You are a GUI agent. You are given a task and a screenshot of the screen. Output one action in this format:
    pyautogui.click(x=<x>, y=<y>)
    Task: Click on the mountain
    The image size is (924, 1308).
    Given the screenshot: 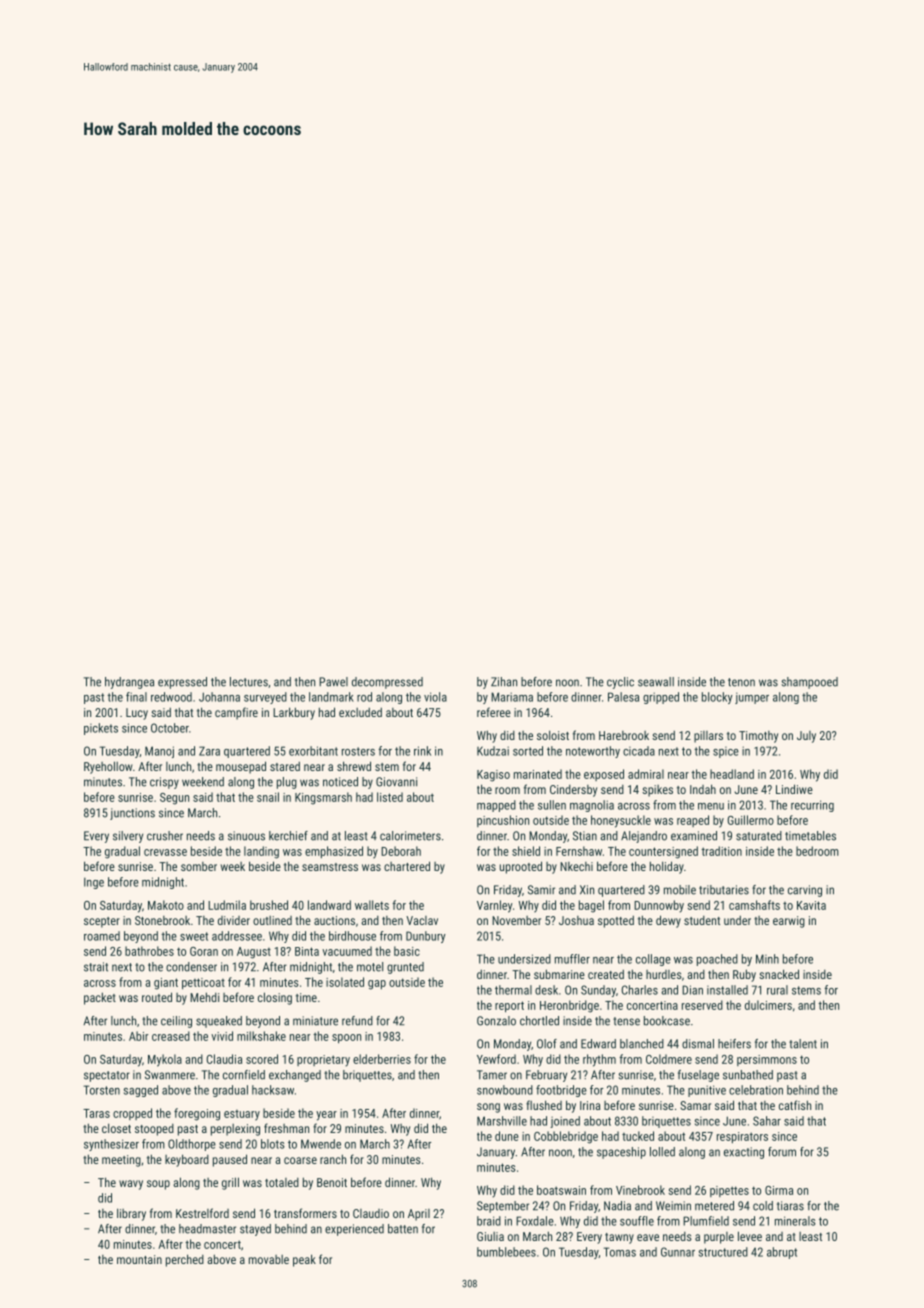 What is the action you would take?
    pyautogui.click(x=139, y=1259)
